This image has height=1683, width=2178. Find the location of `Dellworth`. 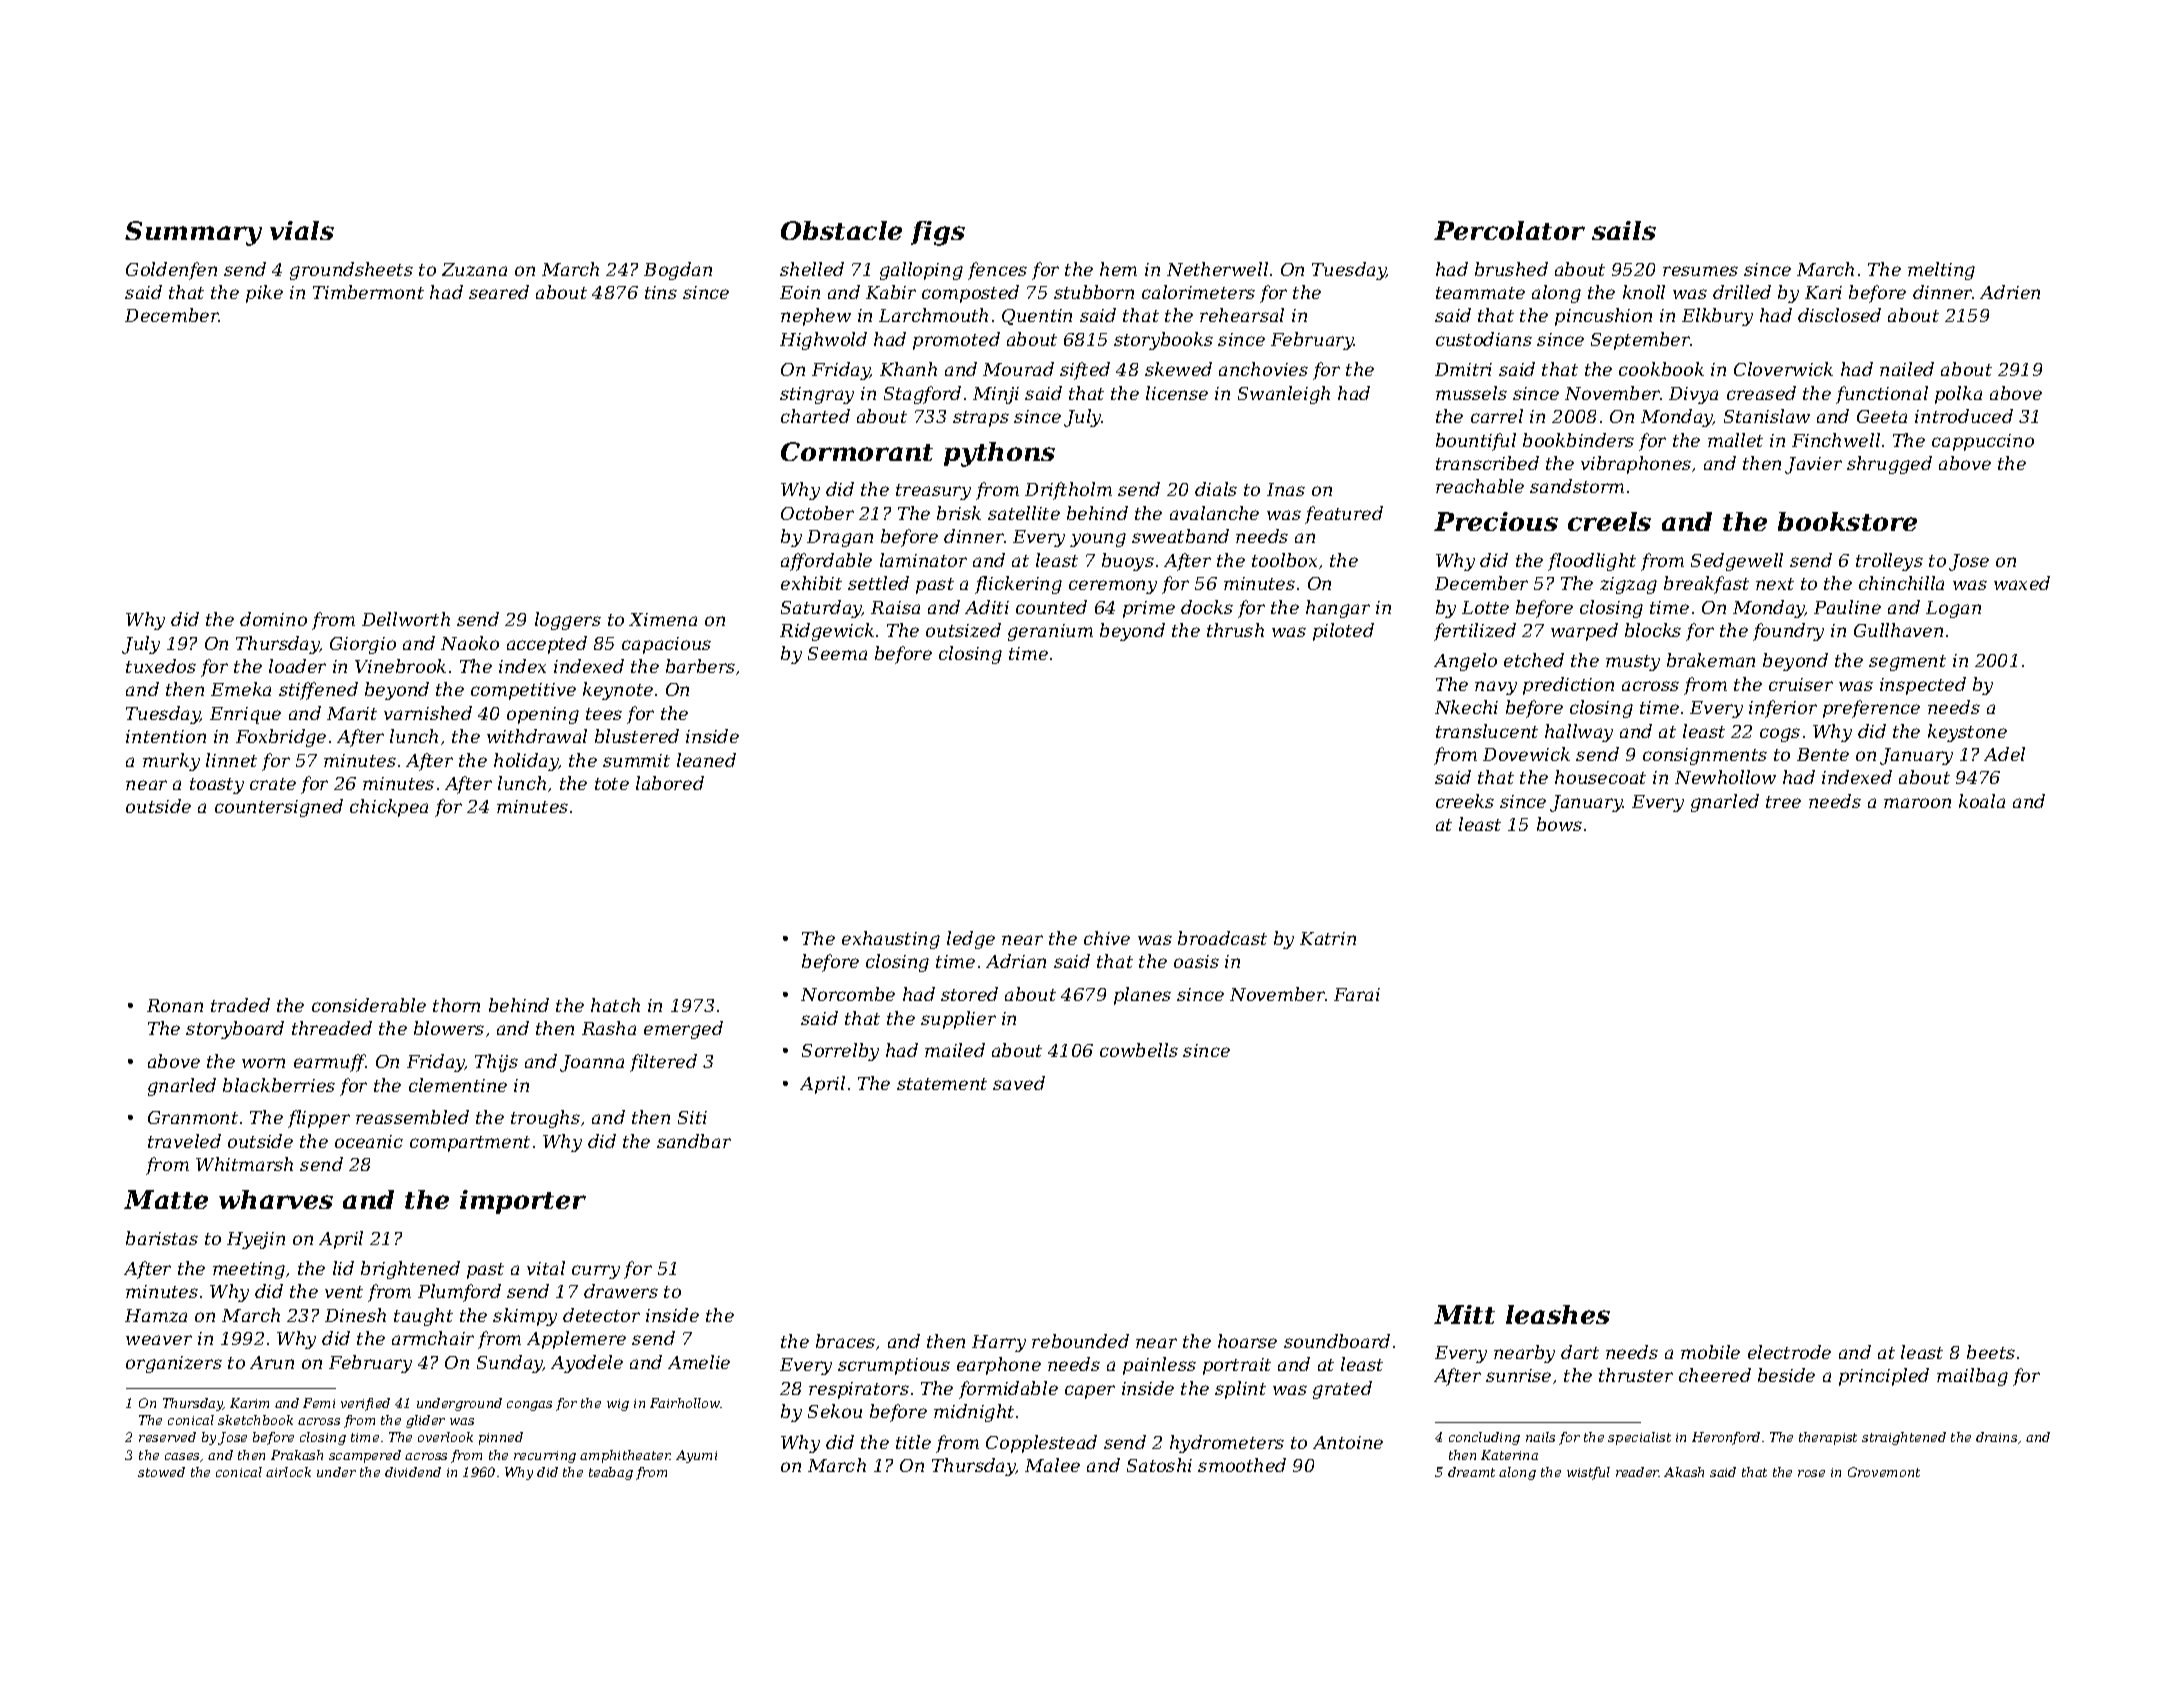

Dellworth is located at coordinates (406, 619).
